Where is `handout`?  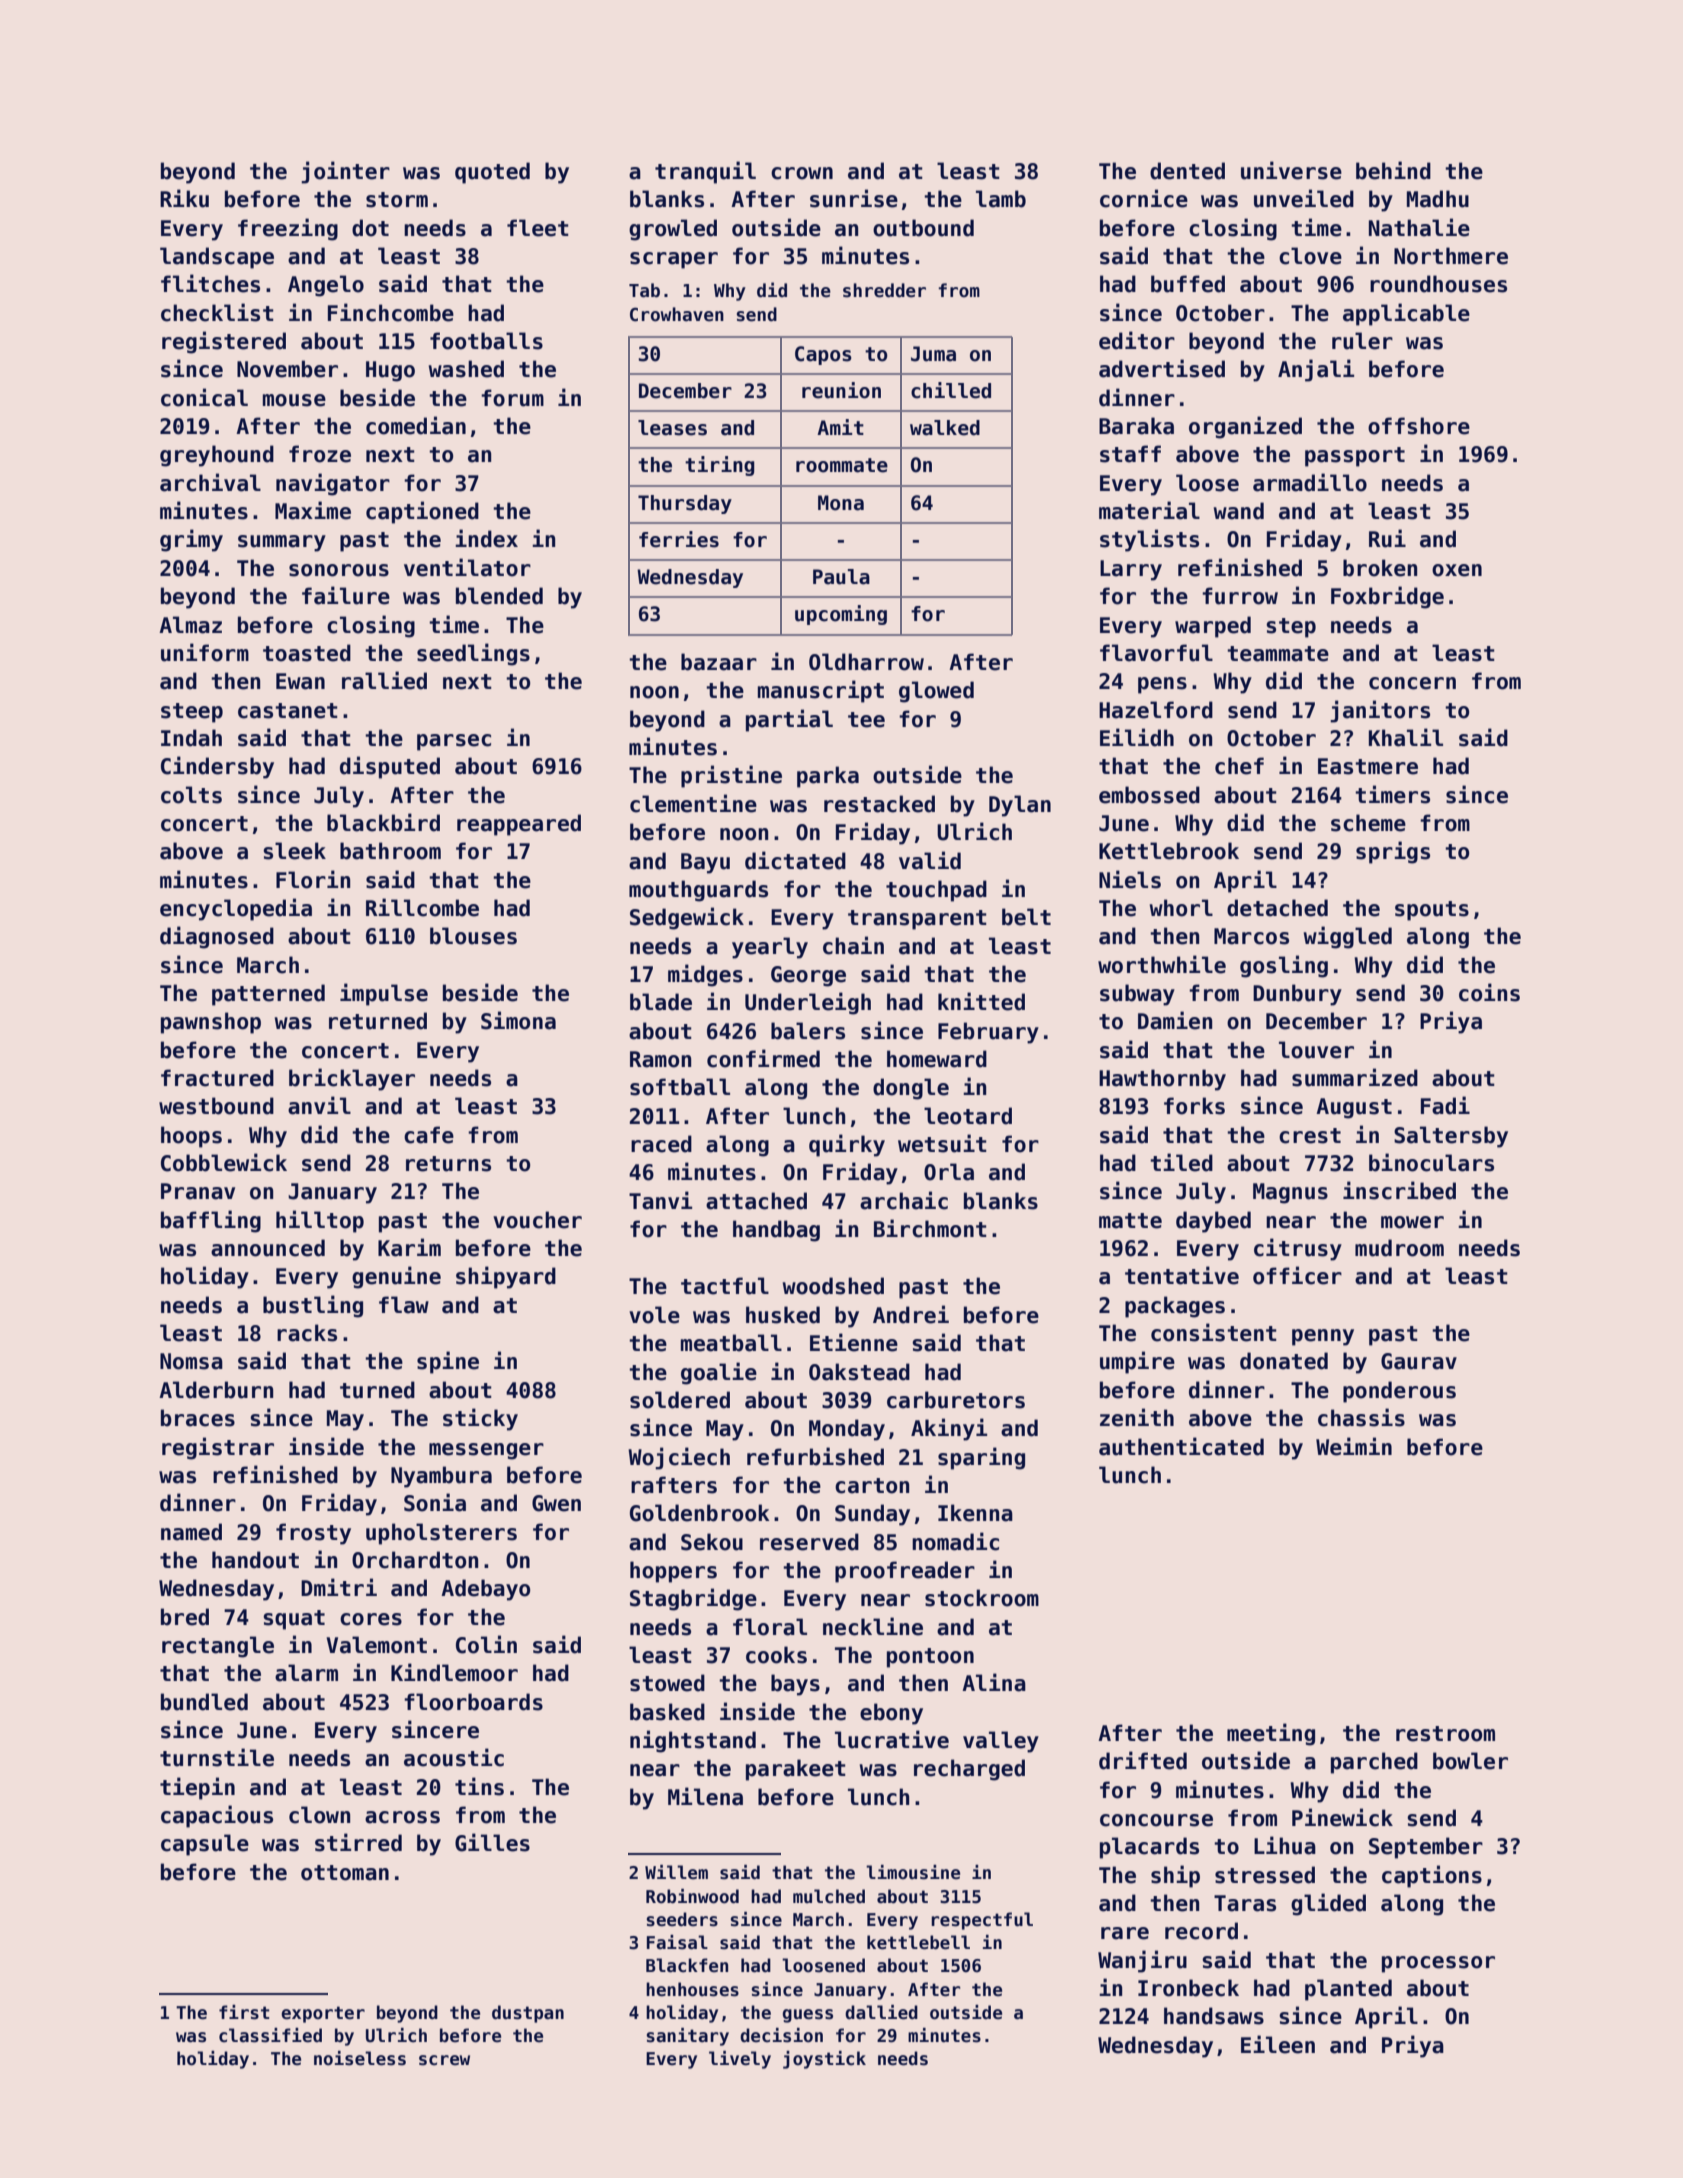 handout is located at coordinates (255, 1560).
